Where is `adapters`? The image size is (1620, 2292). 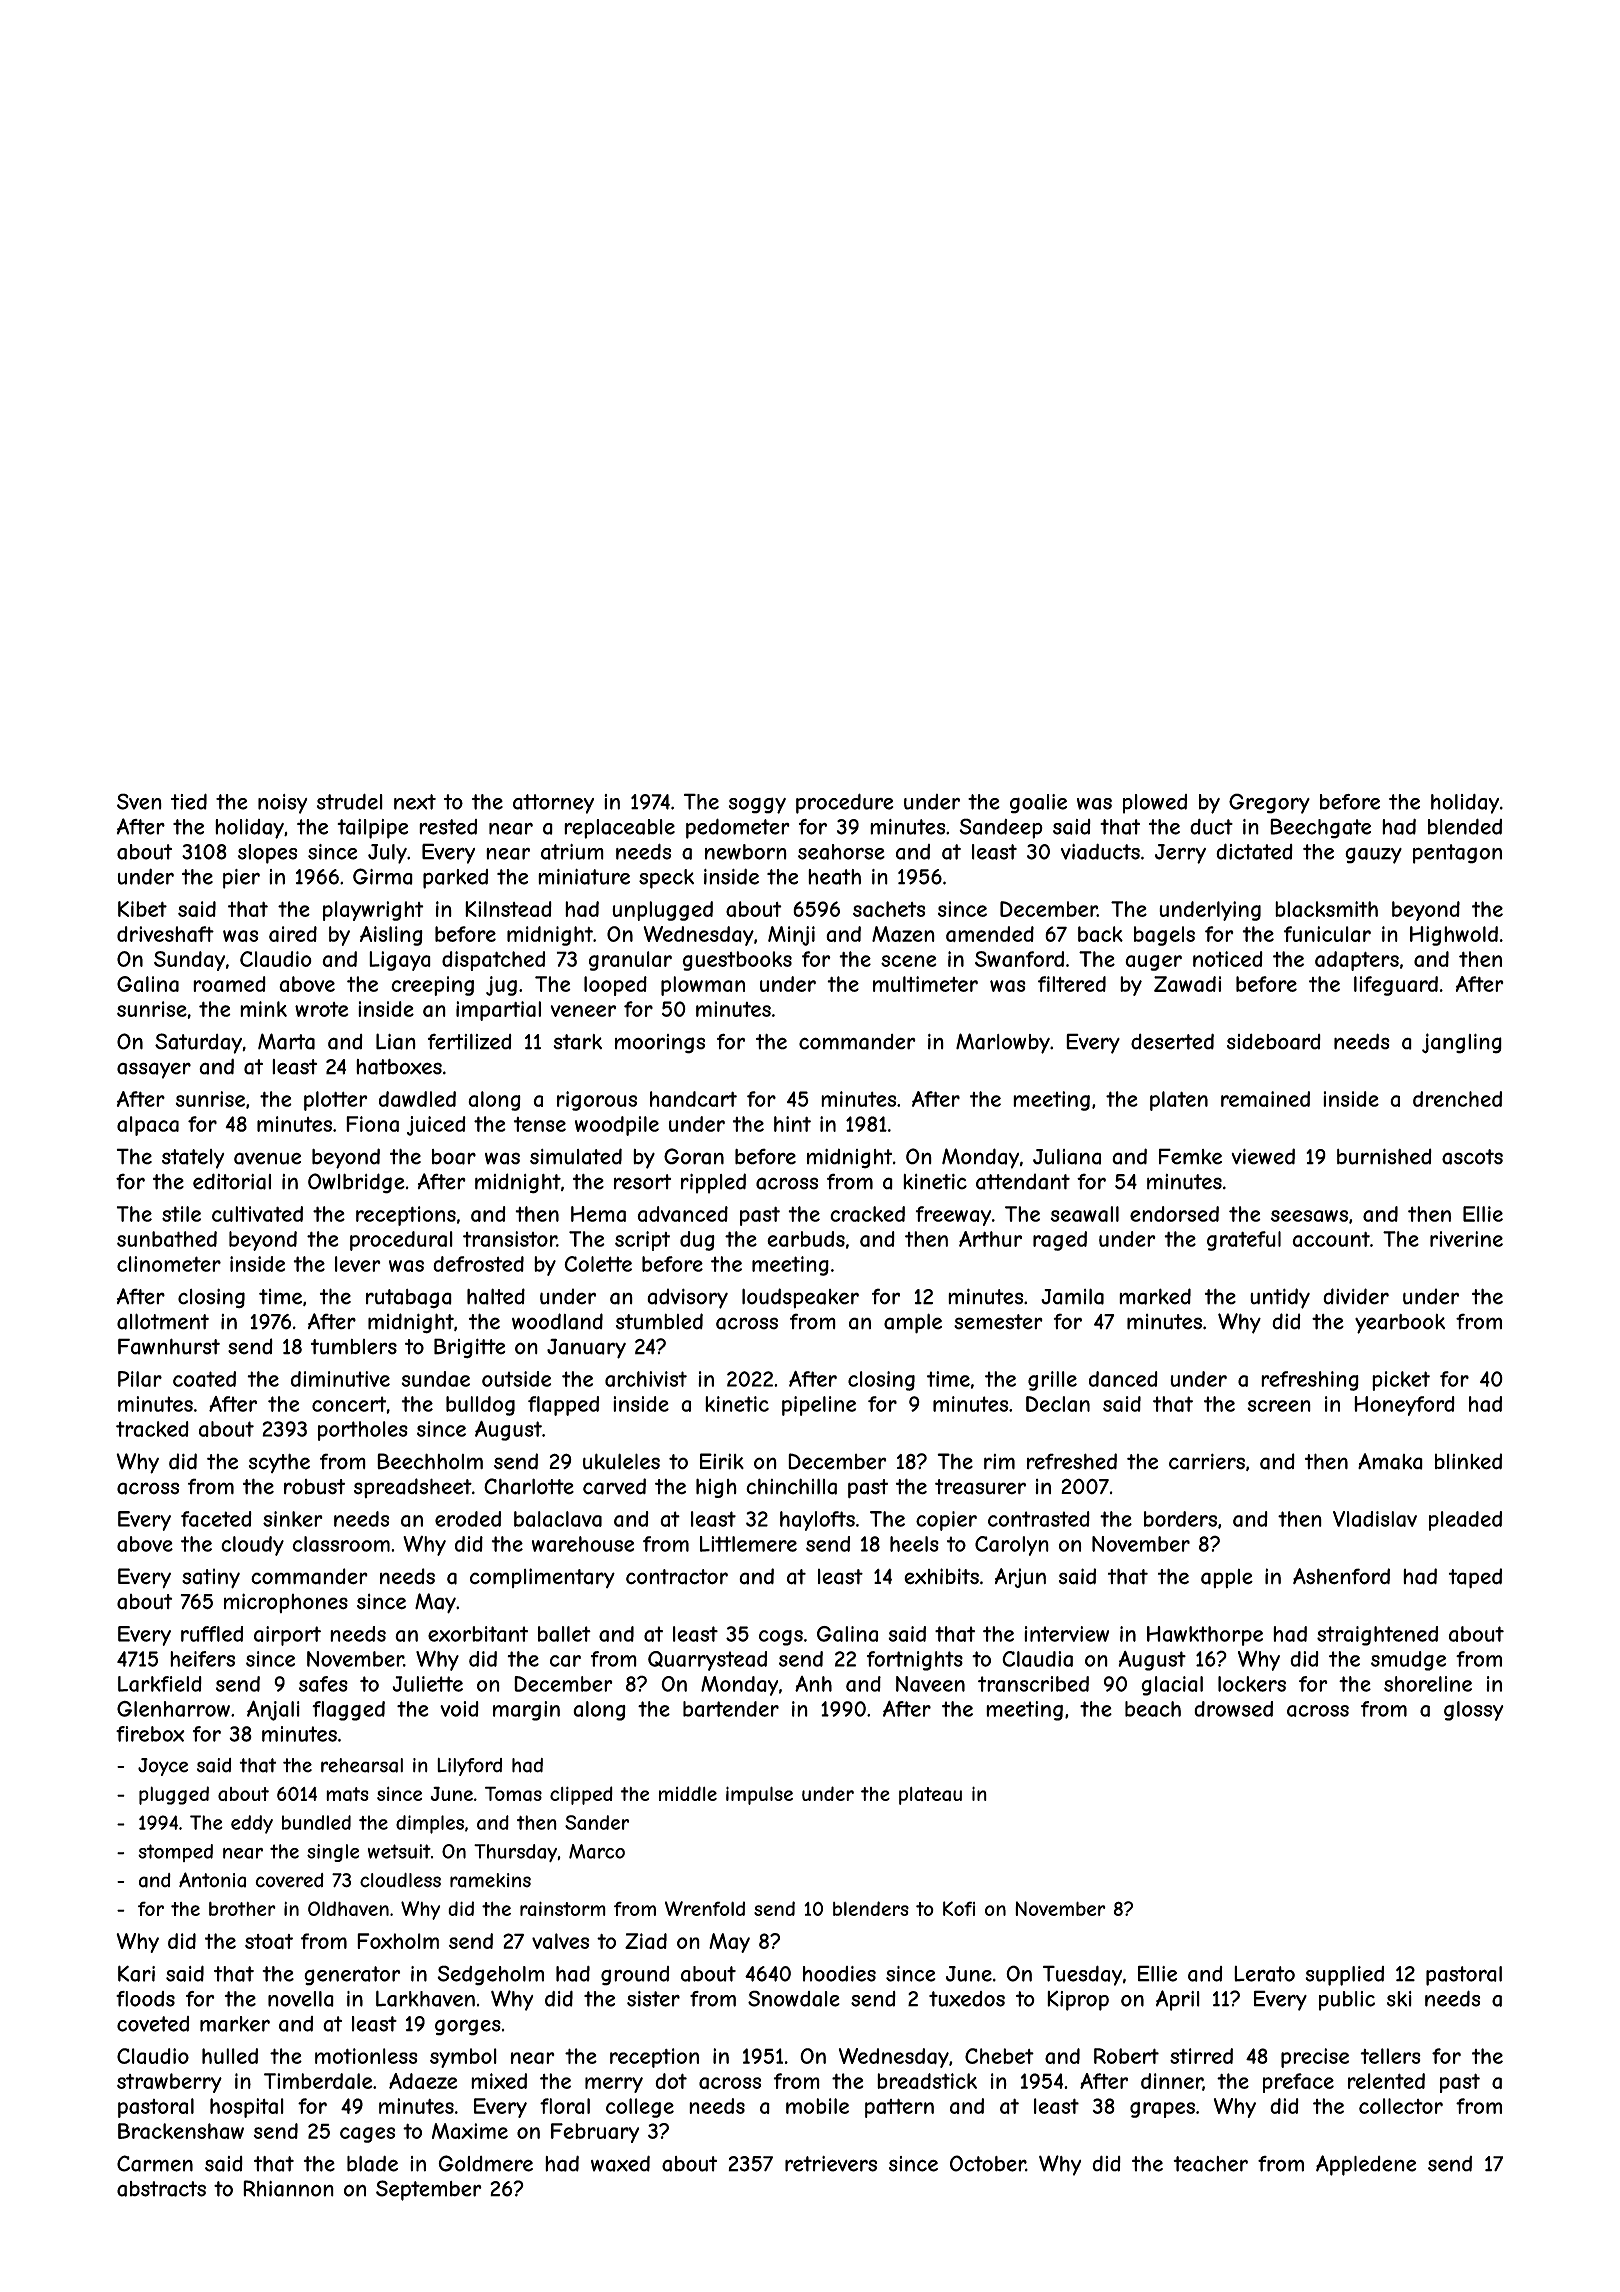
adapters is located at coordinates (1357, 961).
